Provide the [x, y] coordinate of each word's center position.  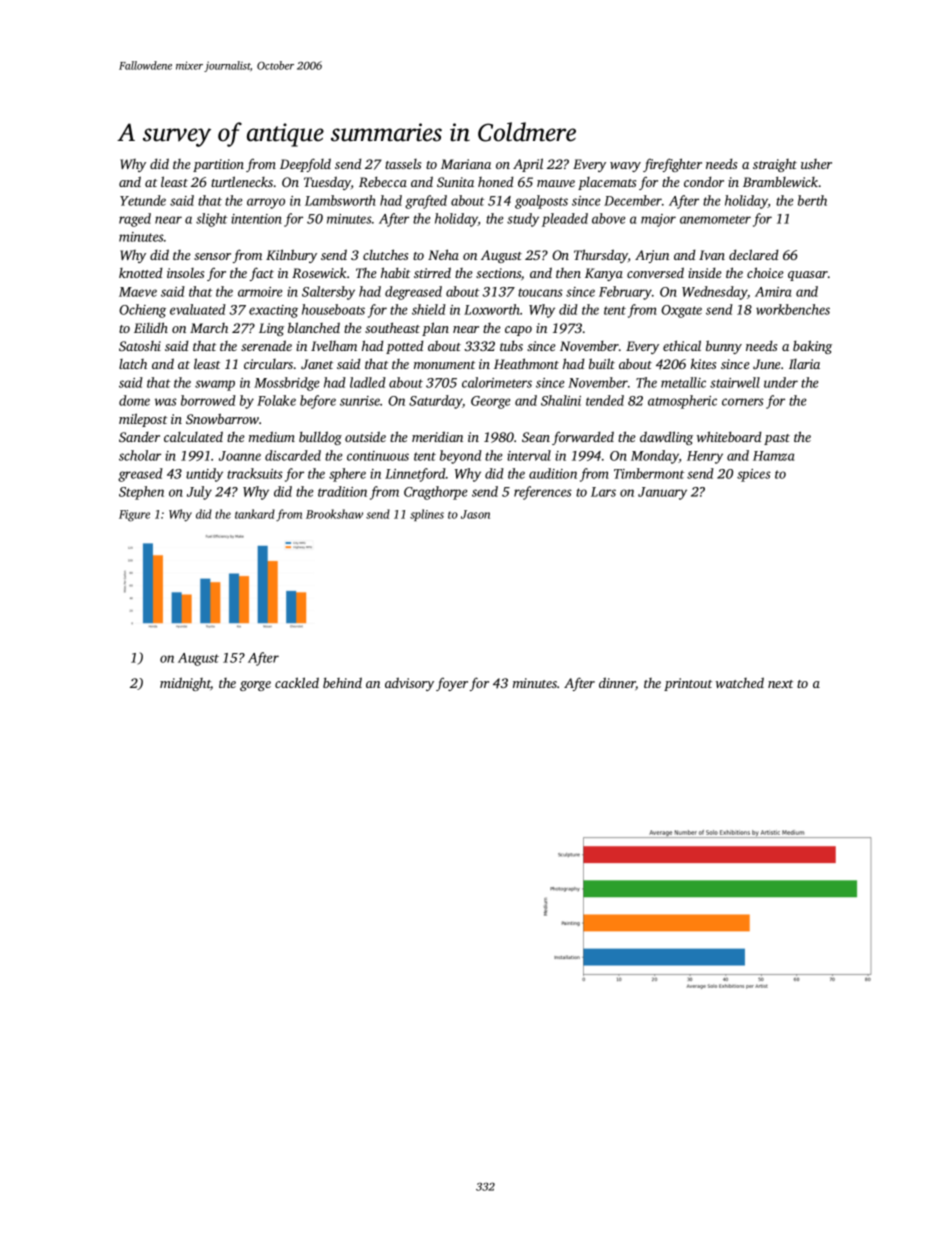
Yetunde [143, 200]
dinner [617, 683]
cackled [297, 682]
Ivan [712, 255]
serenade [266, 345]
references [543, 493]
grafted [426, 202]
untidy [204, 475]
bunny [724, 347]
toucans [540, 292]
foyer [452, 684]
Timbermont [649, 473]
